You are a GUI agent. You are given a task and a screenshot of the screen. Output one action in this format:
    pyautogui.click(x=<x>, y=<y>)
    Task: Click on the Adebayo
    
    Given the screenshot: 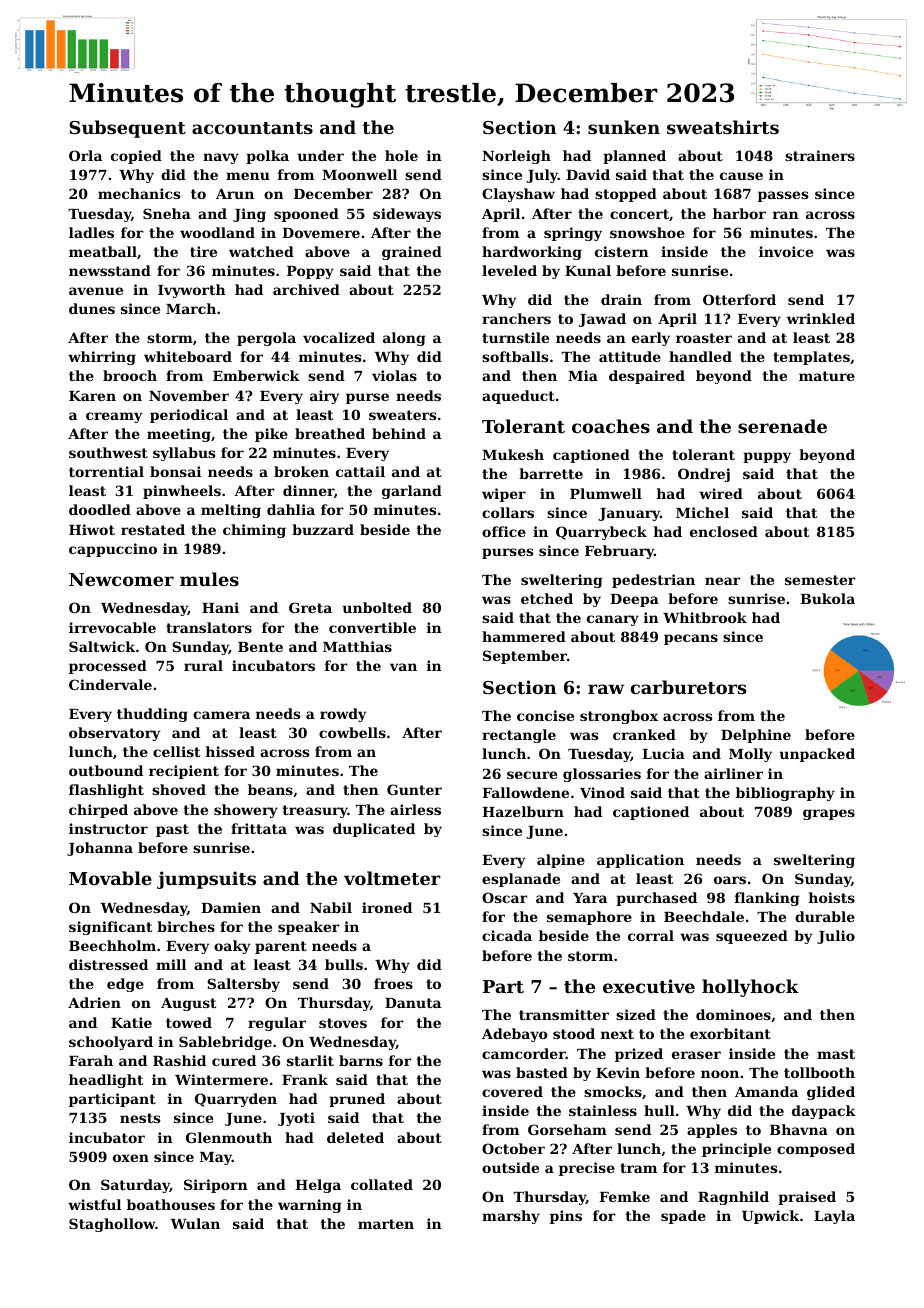 What is the action you would take?
    pyautogui.click(x=514, y=1035)
